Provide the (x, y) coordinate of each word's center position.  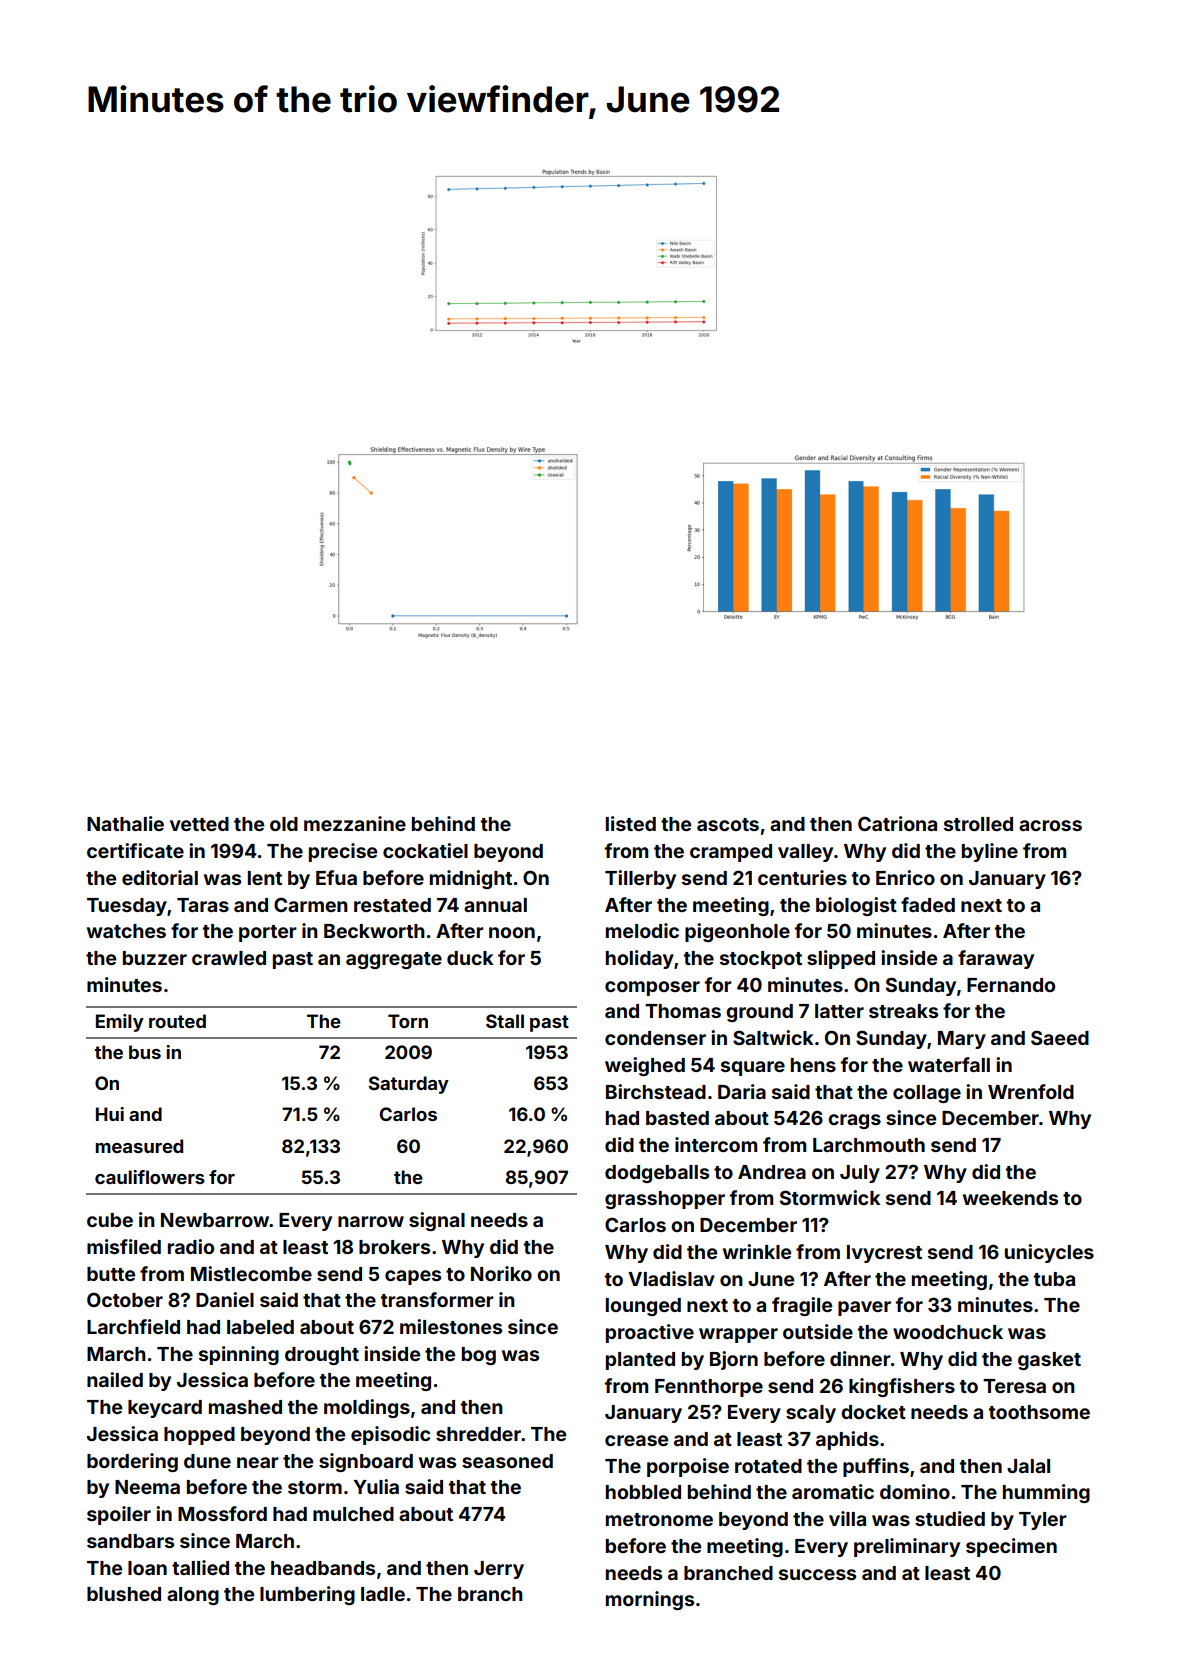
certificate (135, 850)
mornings (650, 1600)
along (193, 1596)
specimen (1011, 1547)
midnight (471, 879)
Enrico (905, 877)
